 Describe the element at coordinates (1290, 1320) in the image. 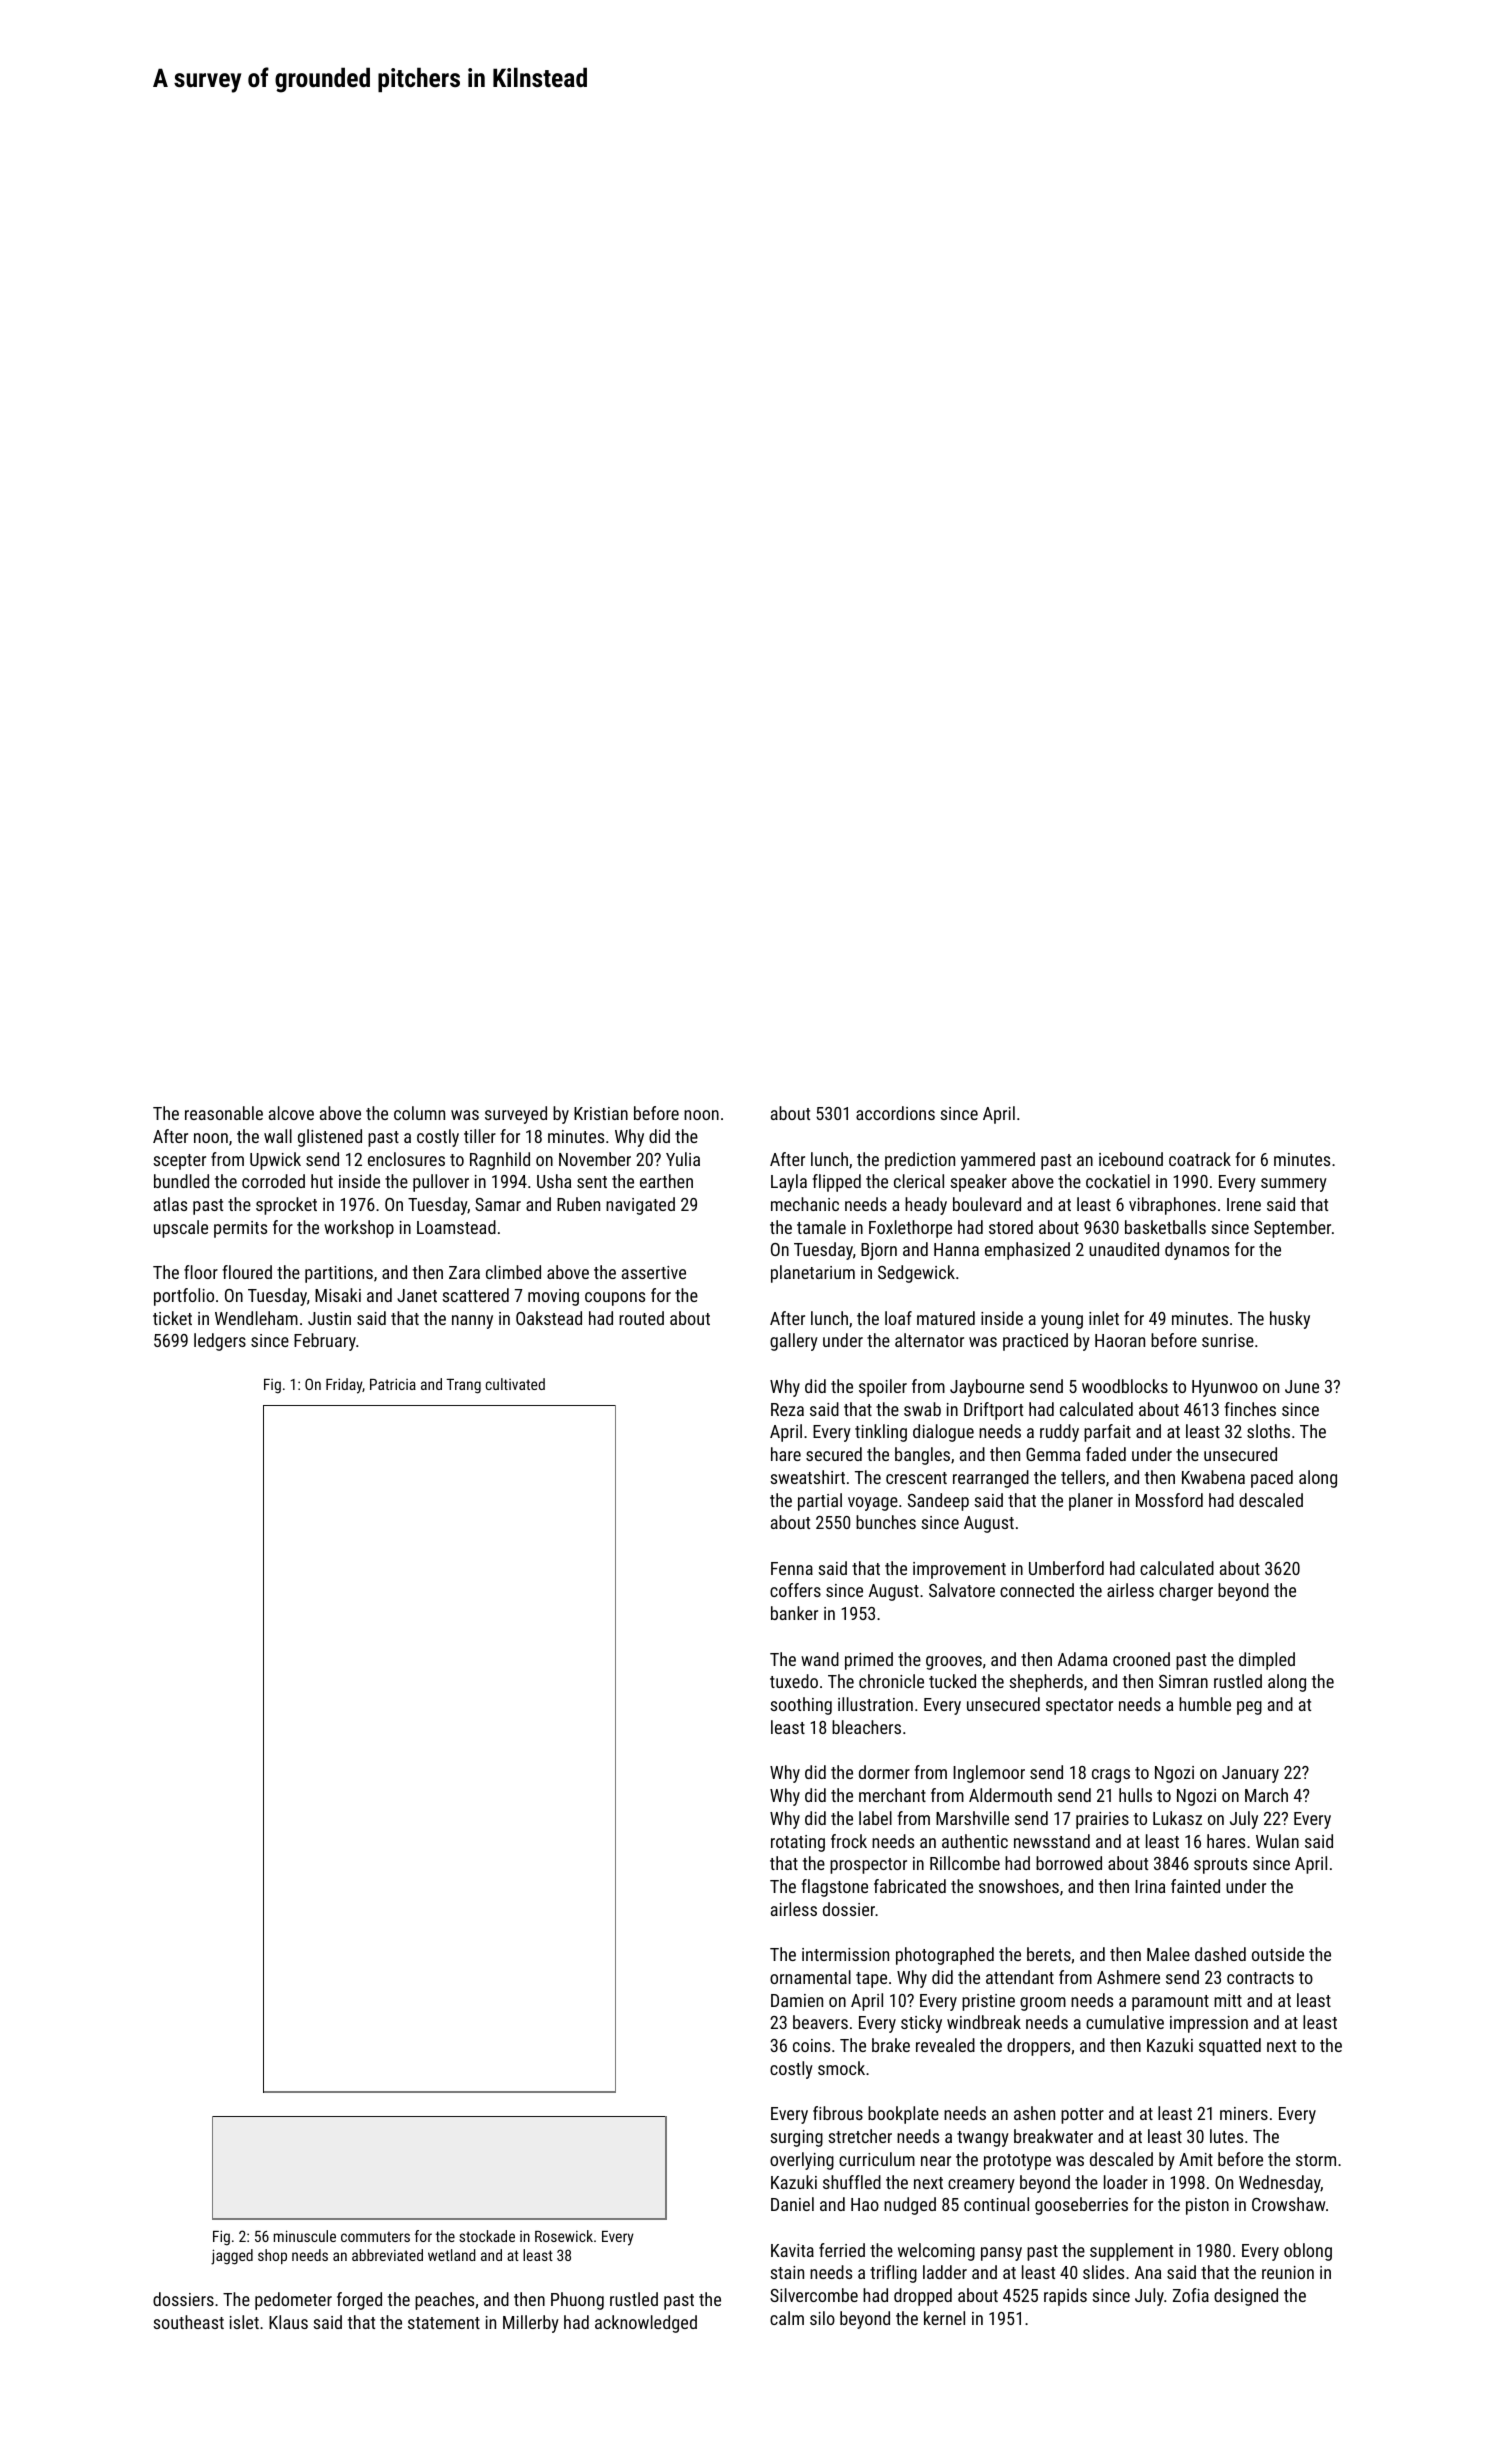

I see `husky` at that location.
